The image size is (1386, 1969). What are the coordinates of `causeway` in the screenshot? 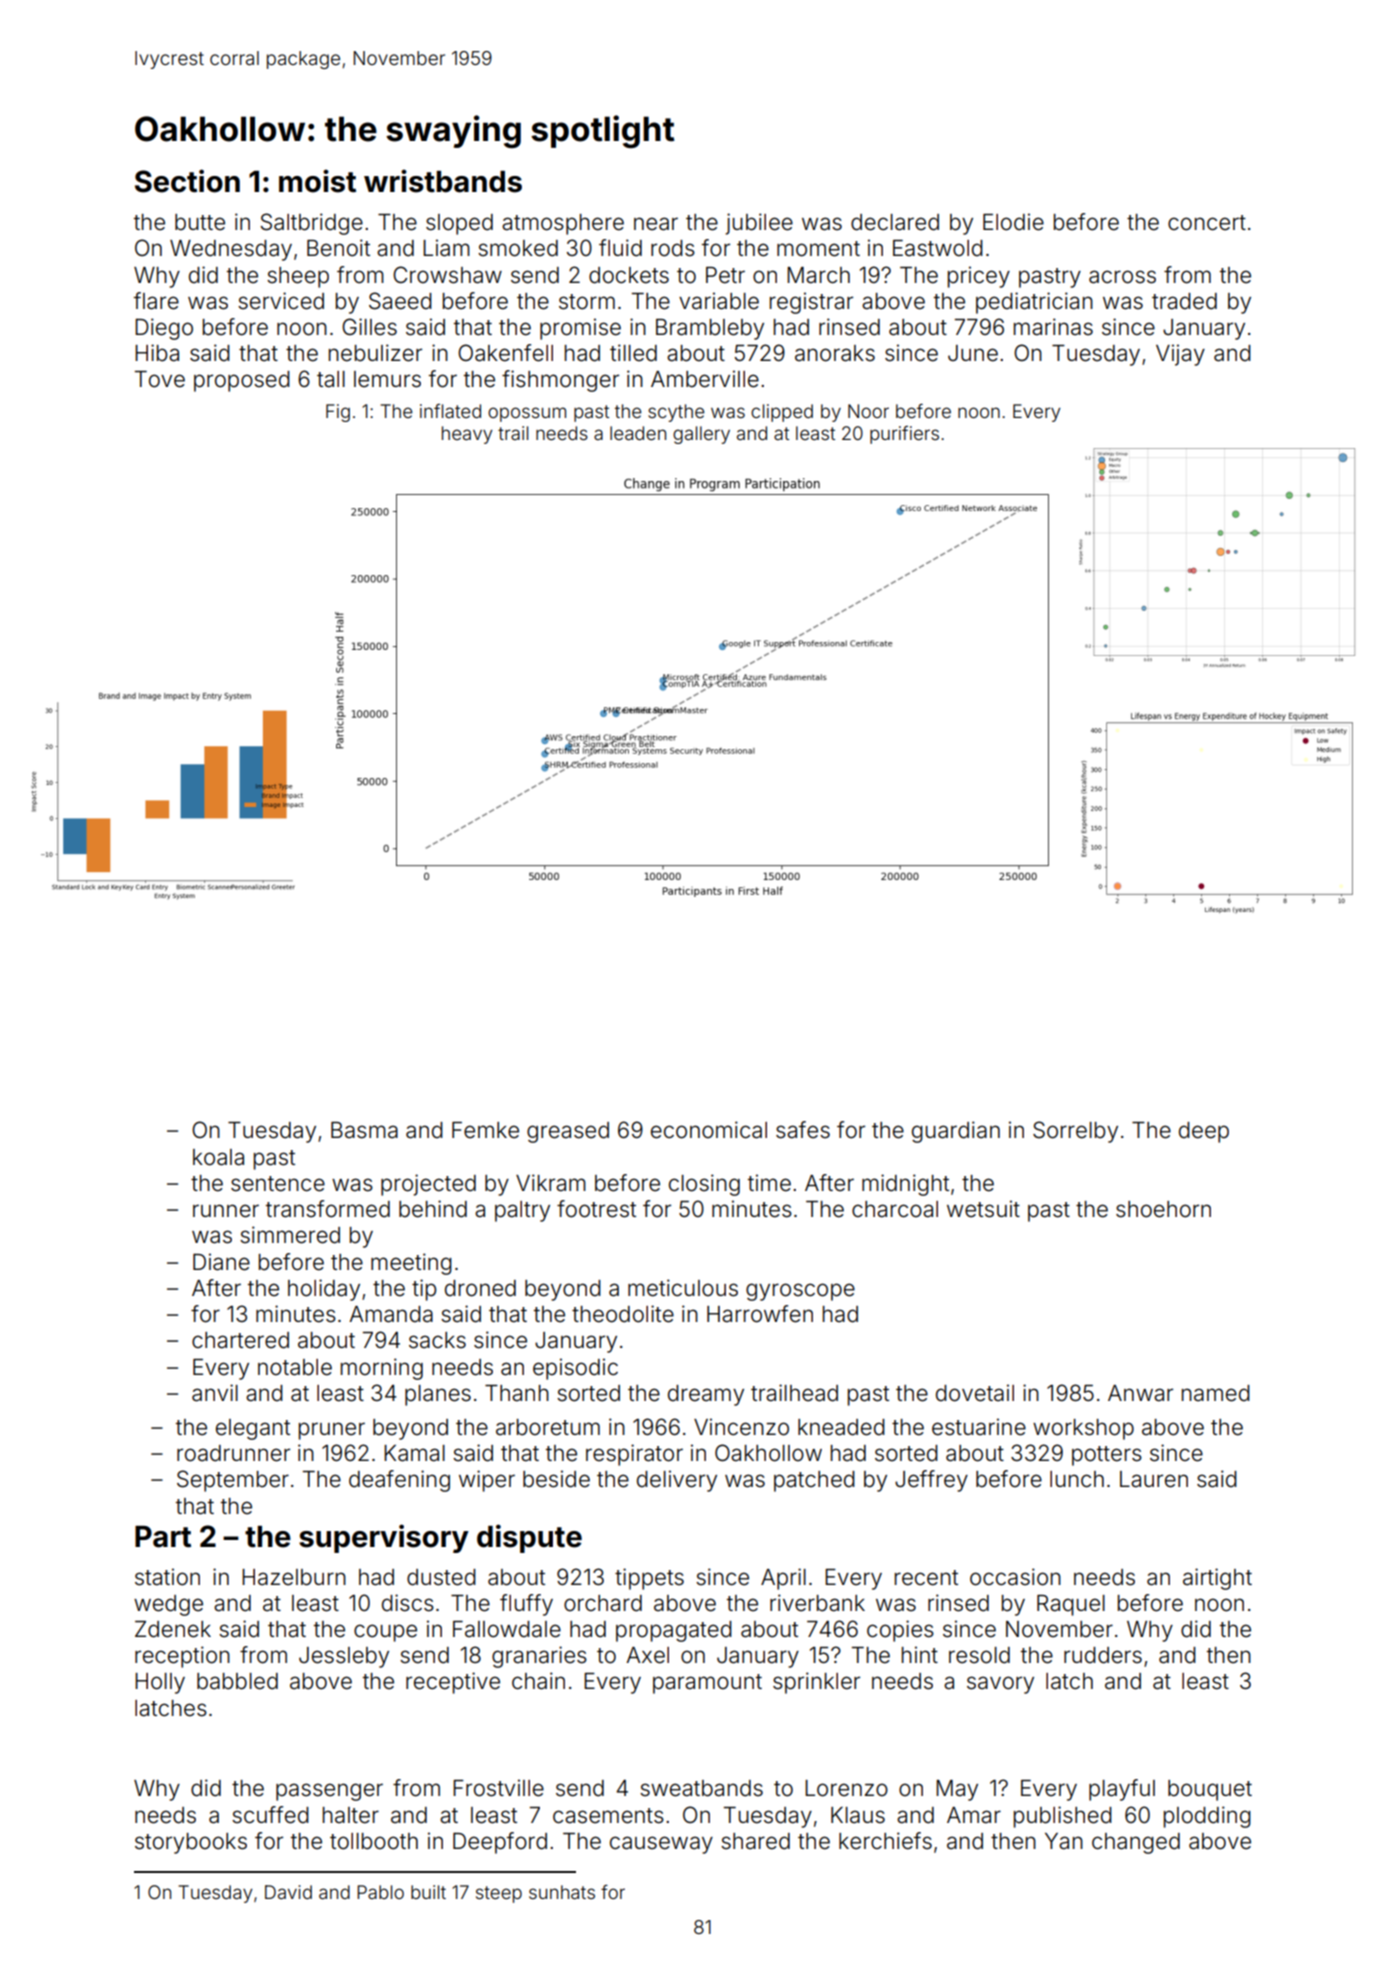 It's located at (661, 1845).
